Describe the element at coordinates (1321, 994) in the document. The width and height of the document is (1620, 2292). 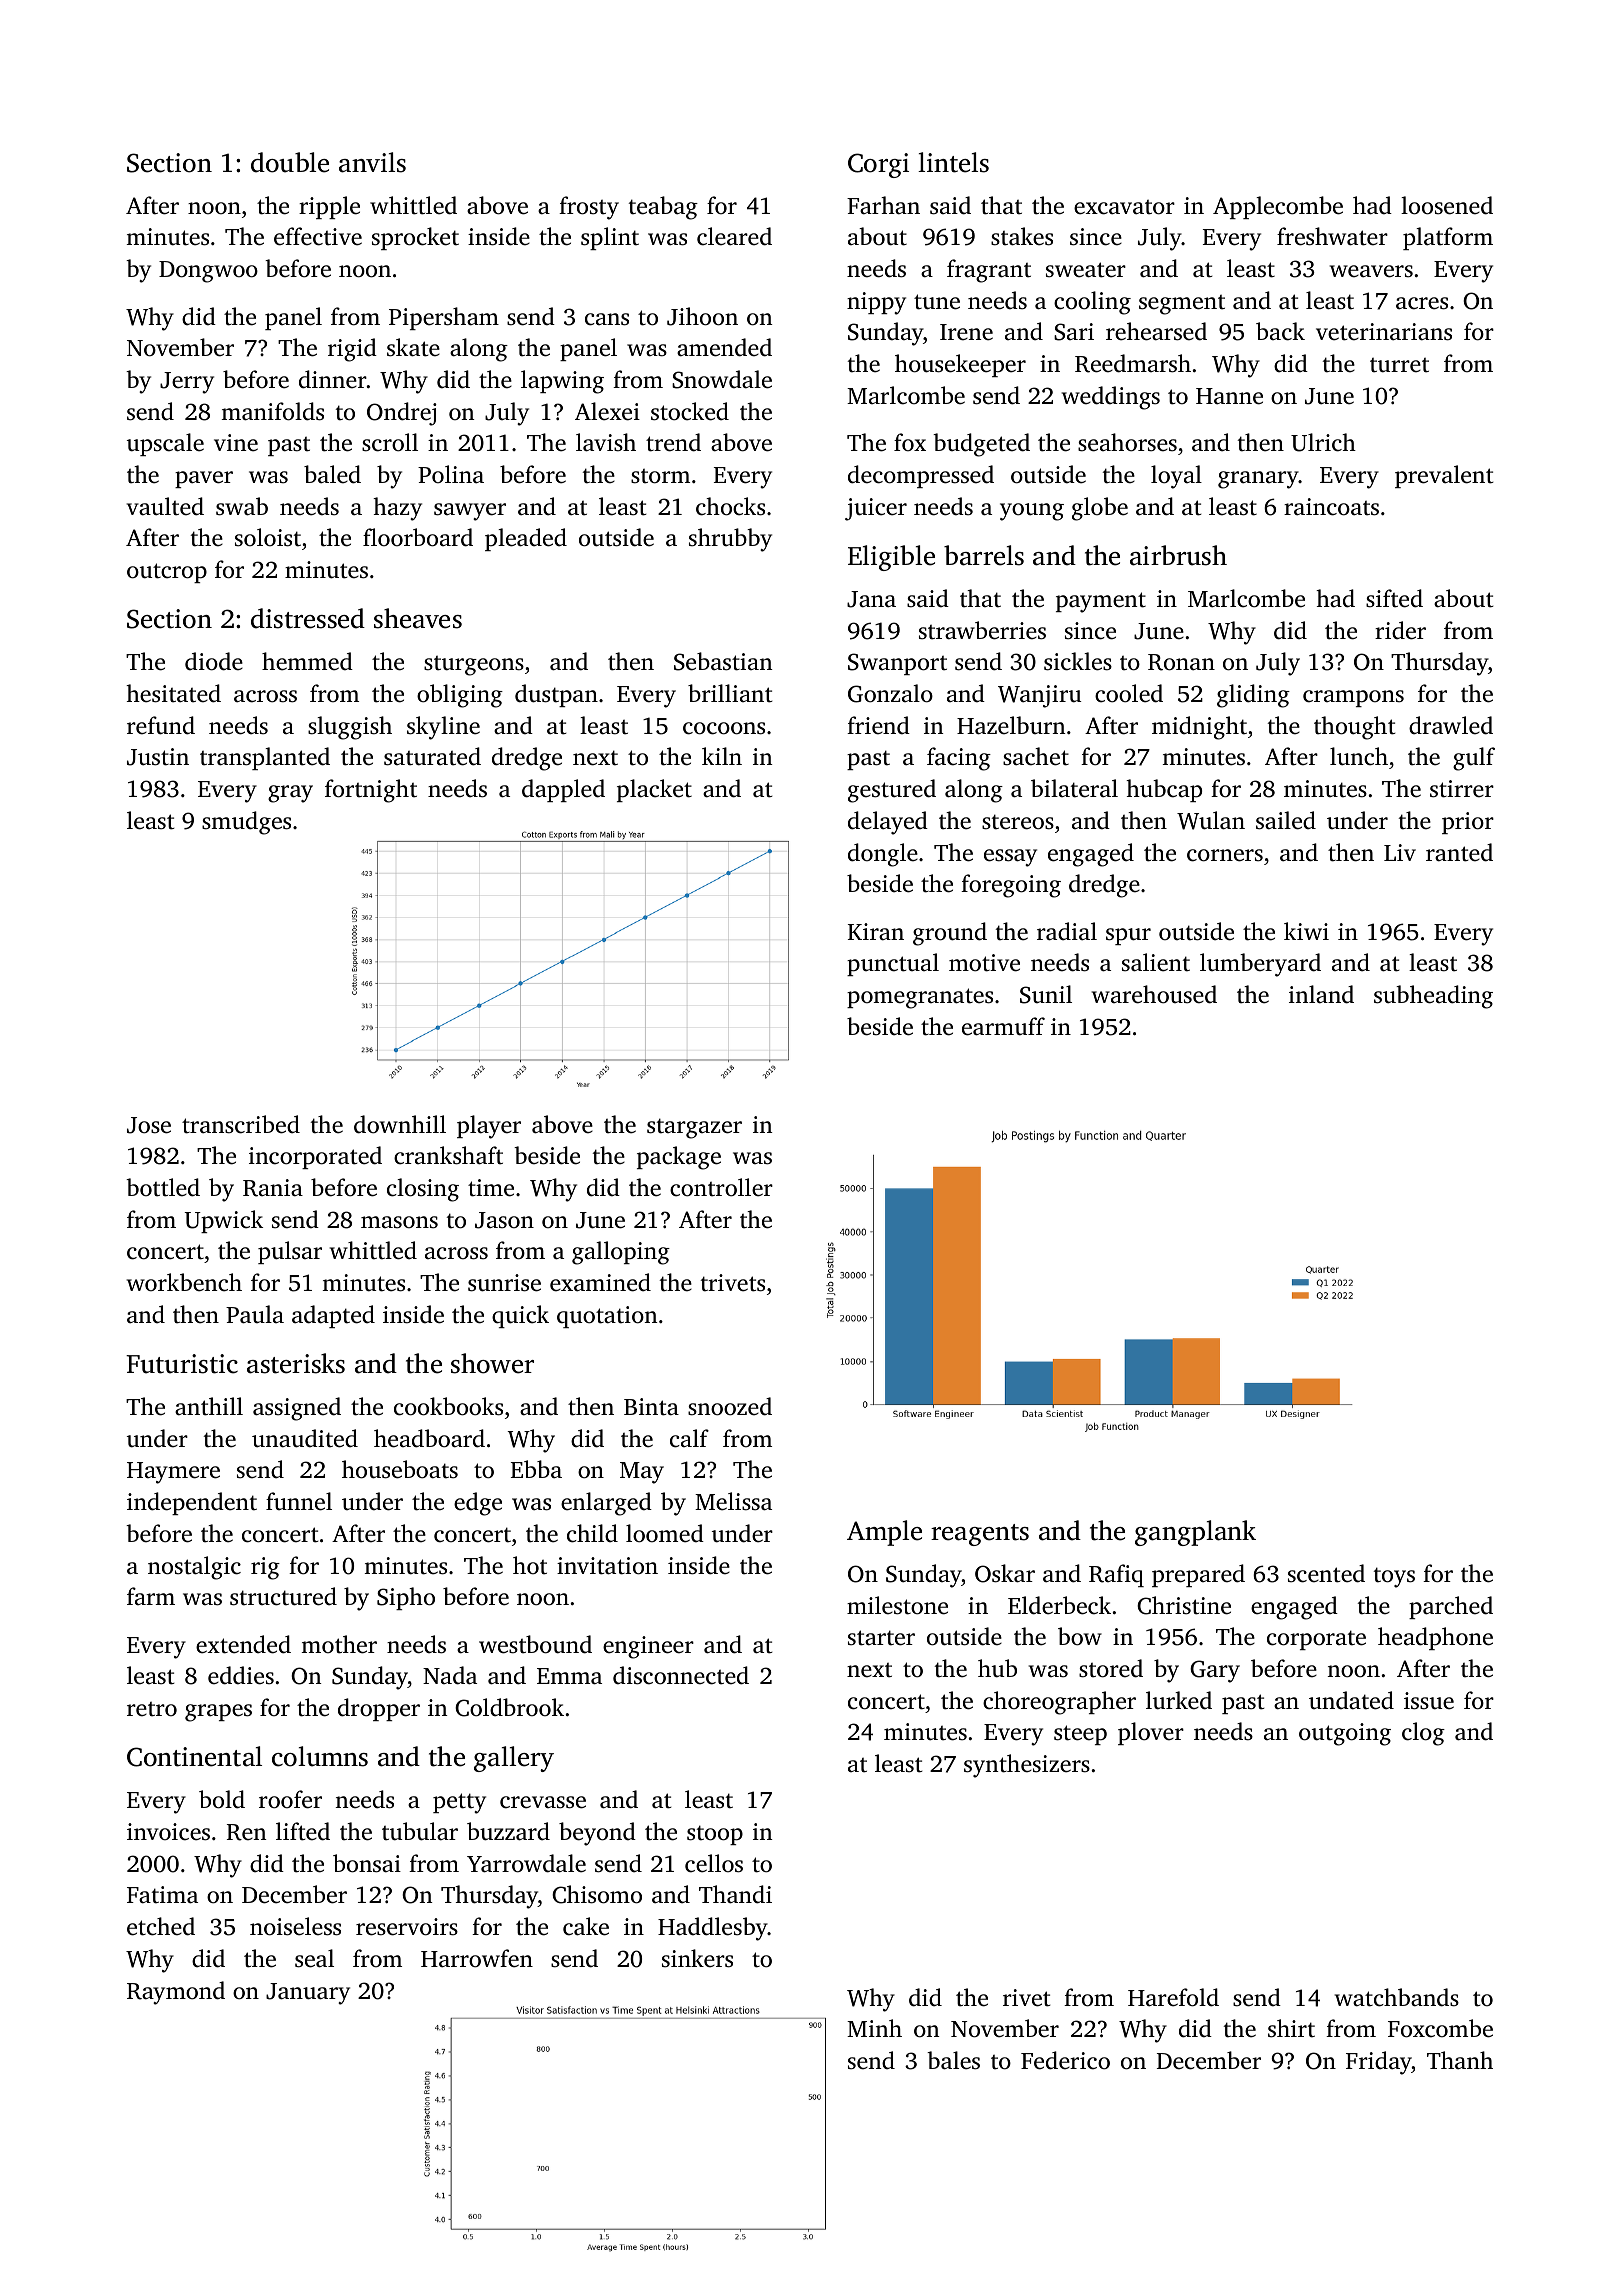
I see `inland` at that location.
